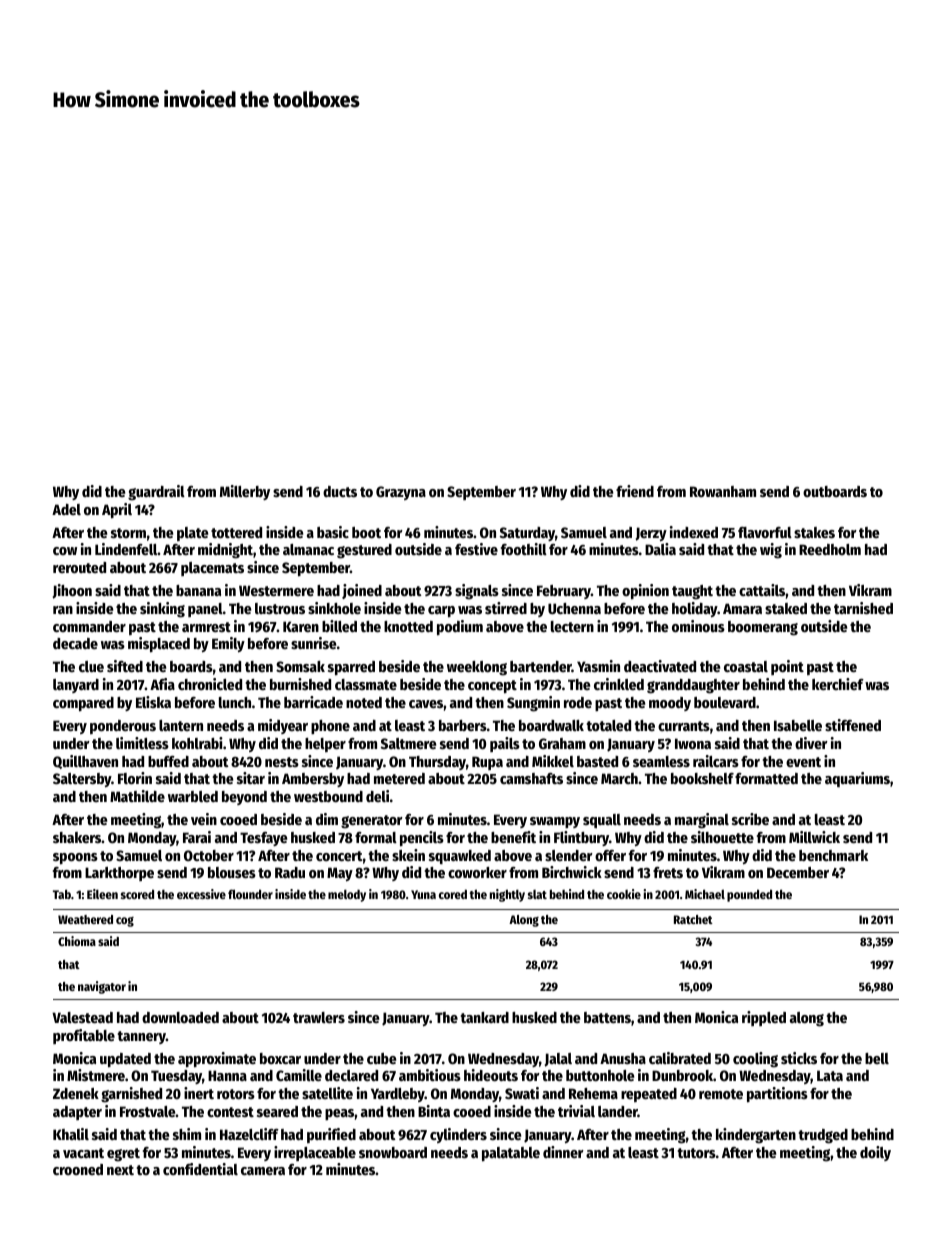 The image size is (952, 1233). I want to click on Grazyna, so click(401, 493).
